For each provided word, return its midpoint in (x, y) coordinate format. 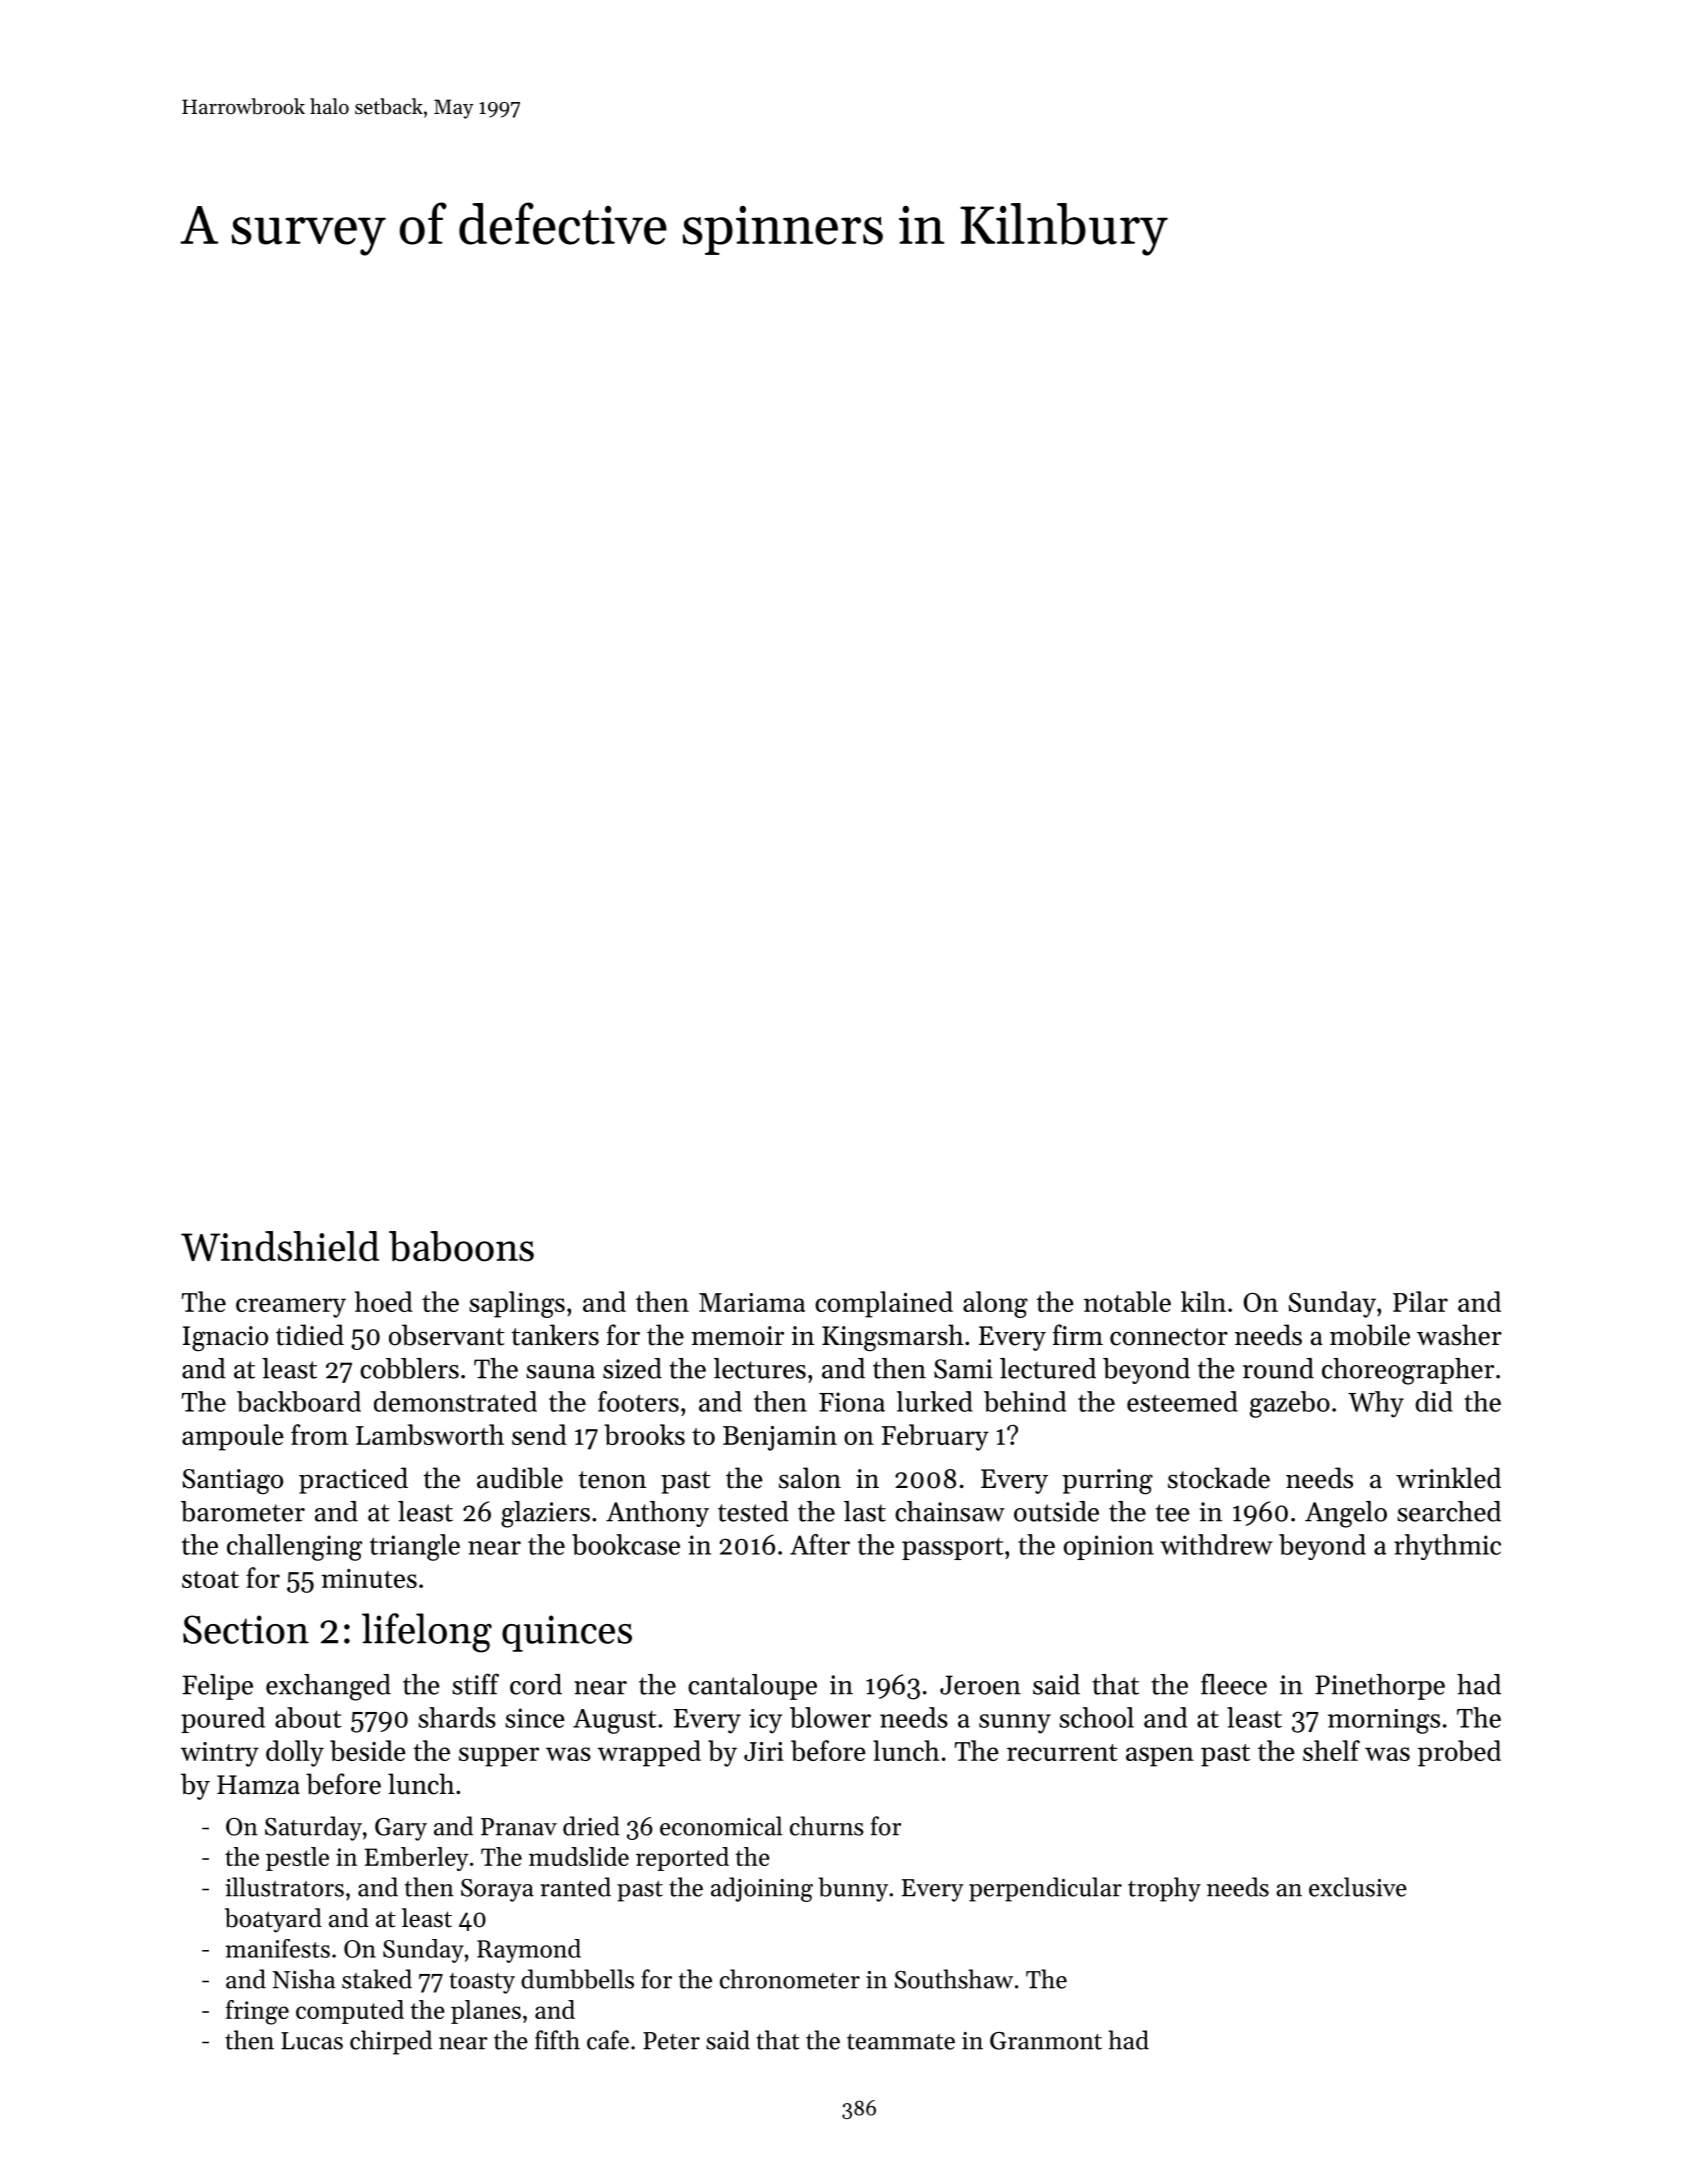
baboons (461, 1246)
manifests (278, 1948)
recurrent (1062, 1752)
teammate (901, 2042)
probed (1459, 1753)
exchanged (328, 1687)
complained (884, 1304)
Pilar (1420, 1301)
